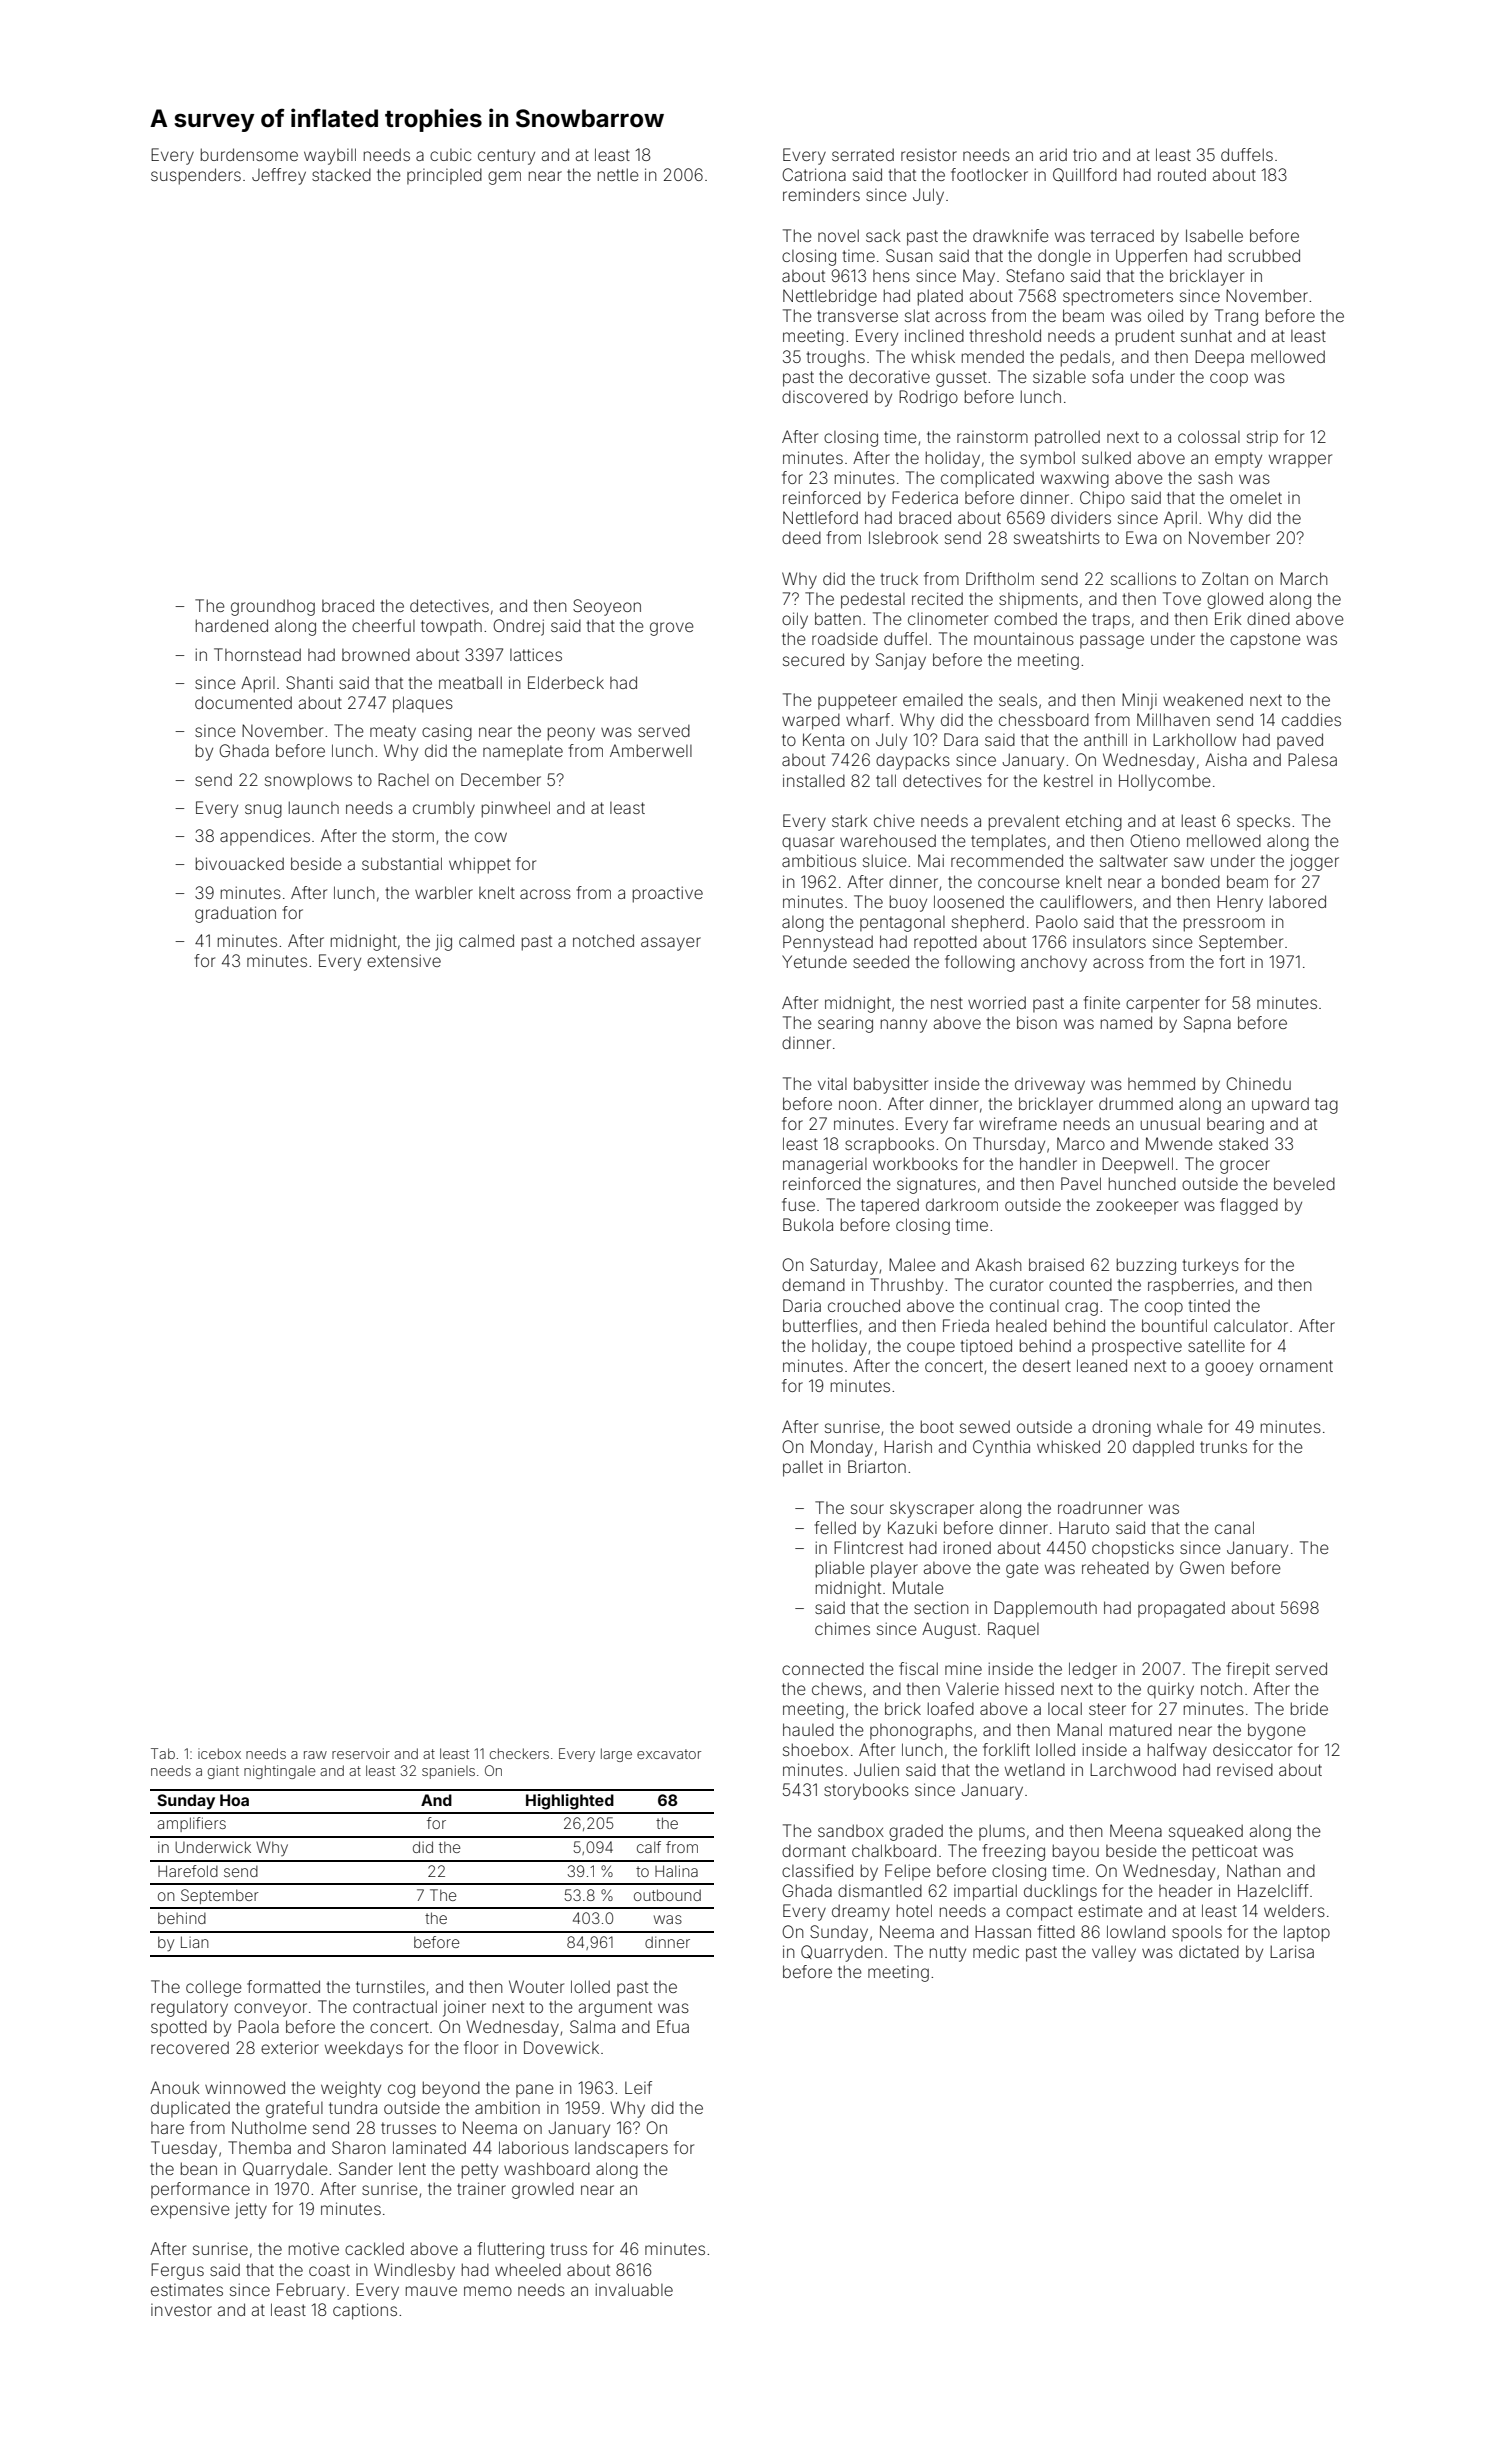  What do you see at coordinates (365, 2311) in the page?
I see `captions` at bounding box center [365, 2311].
